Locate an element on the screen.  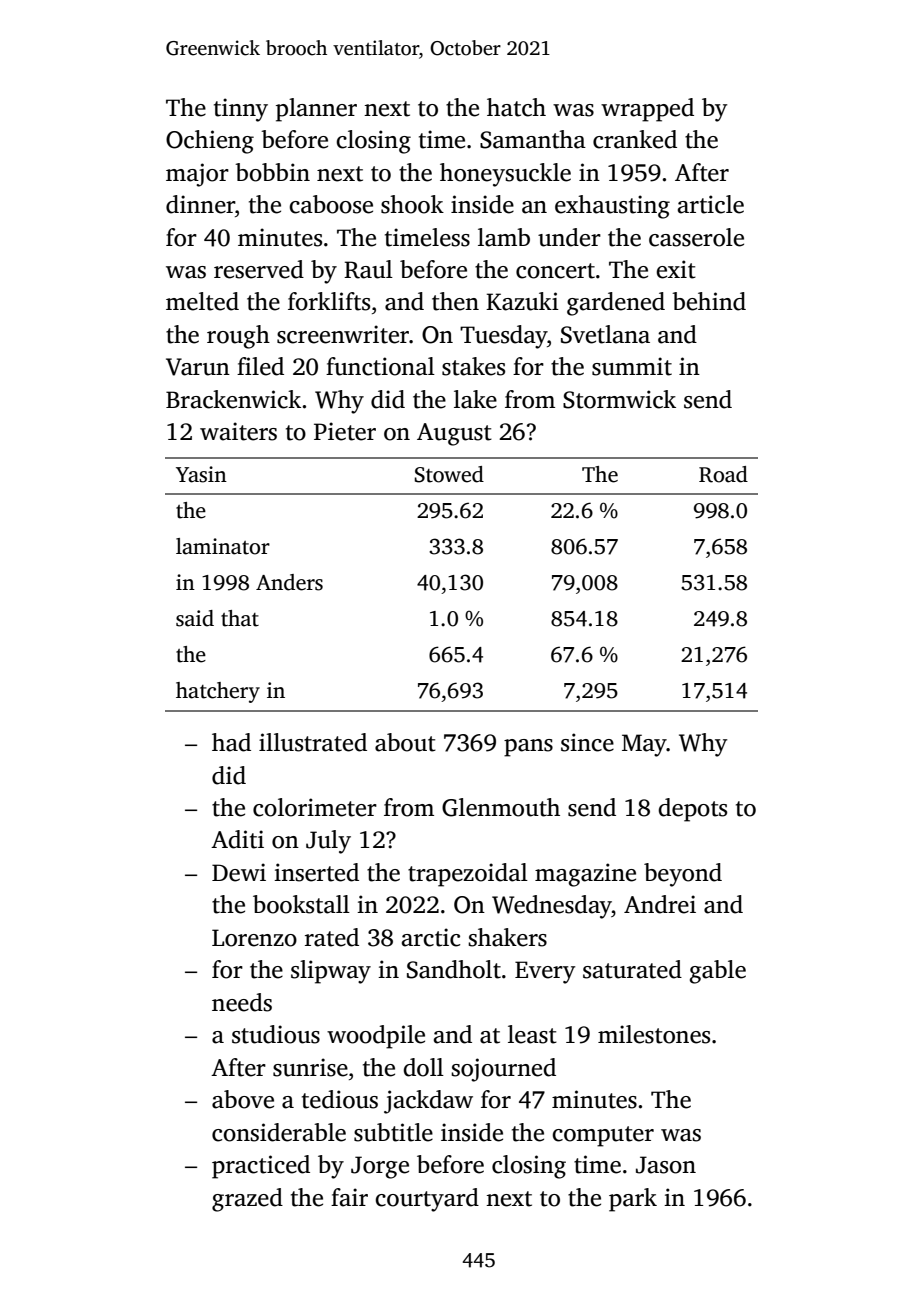
depots is located at coordinates (692, 810).
